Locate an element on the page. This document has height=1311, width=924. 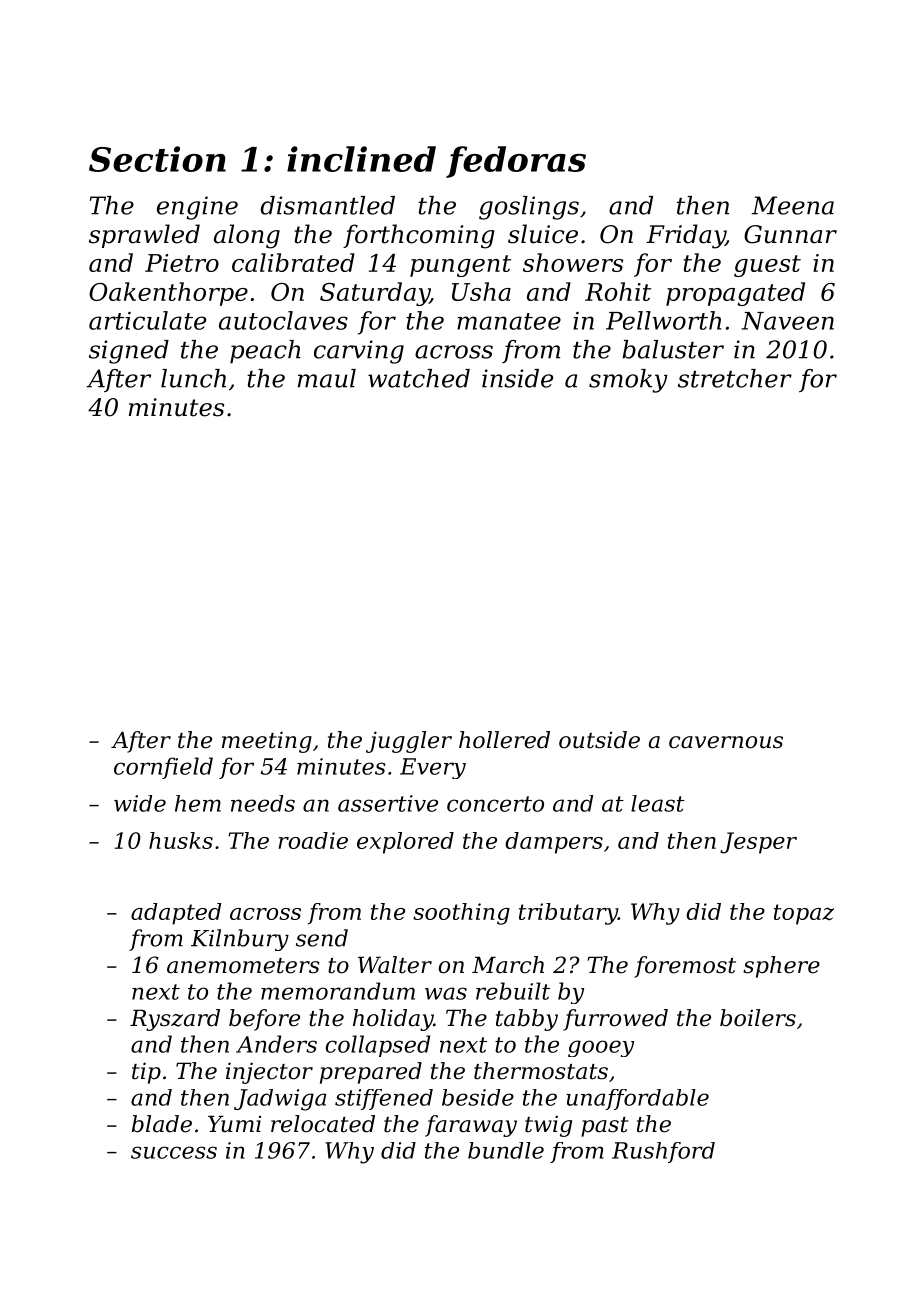
Meena is located at coordinates (793, 205).
